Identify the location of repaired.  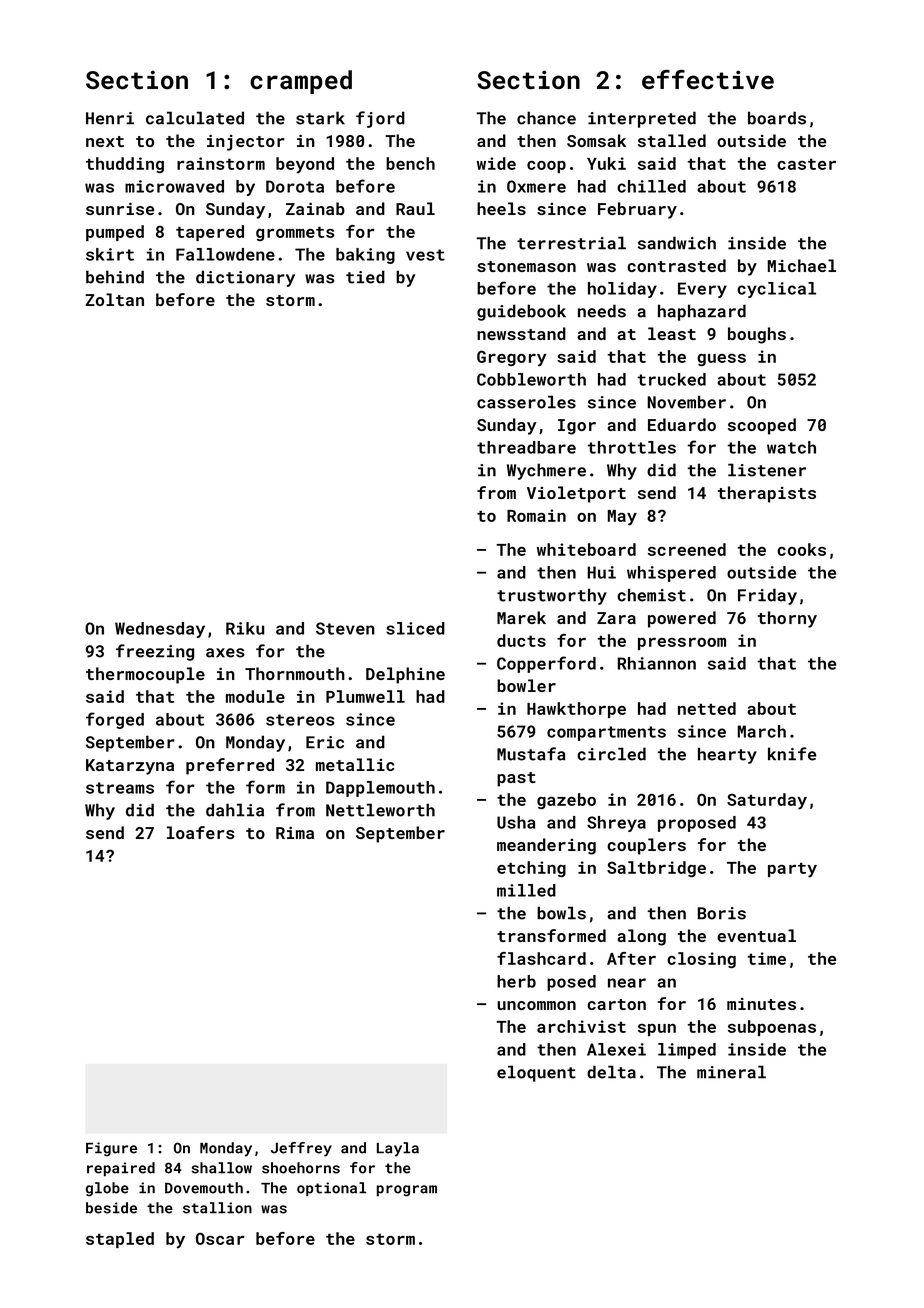
(121, 1169).
